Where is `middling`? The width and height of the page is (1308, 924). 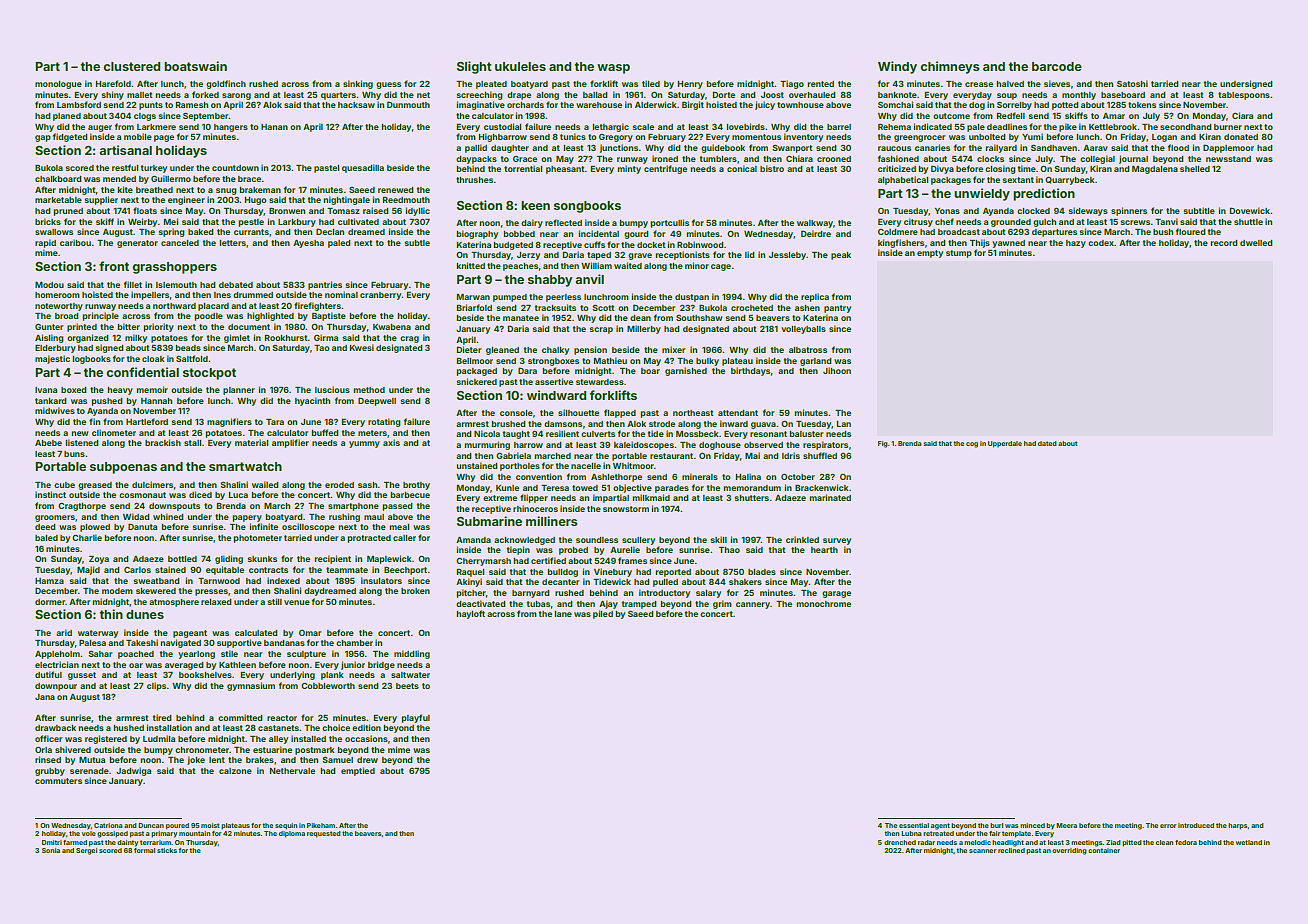 middling is located at coordinates (412, 654).
